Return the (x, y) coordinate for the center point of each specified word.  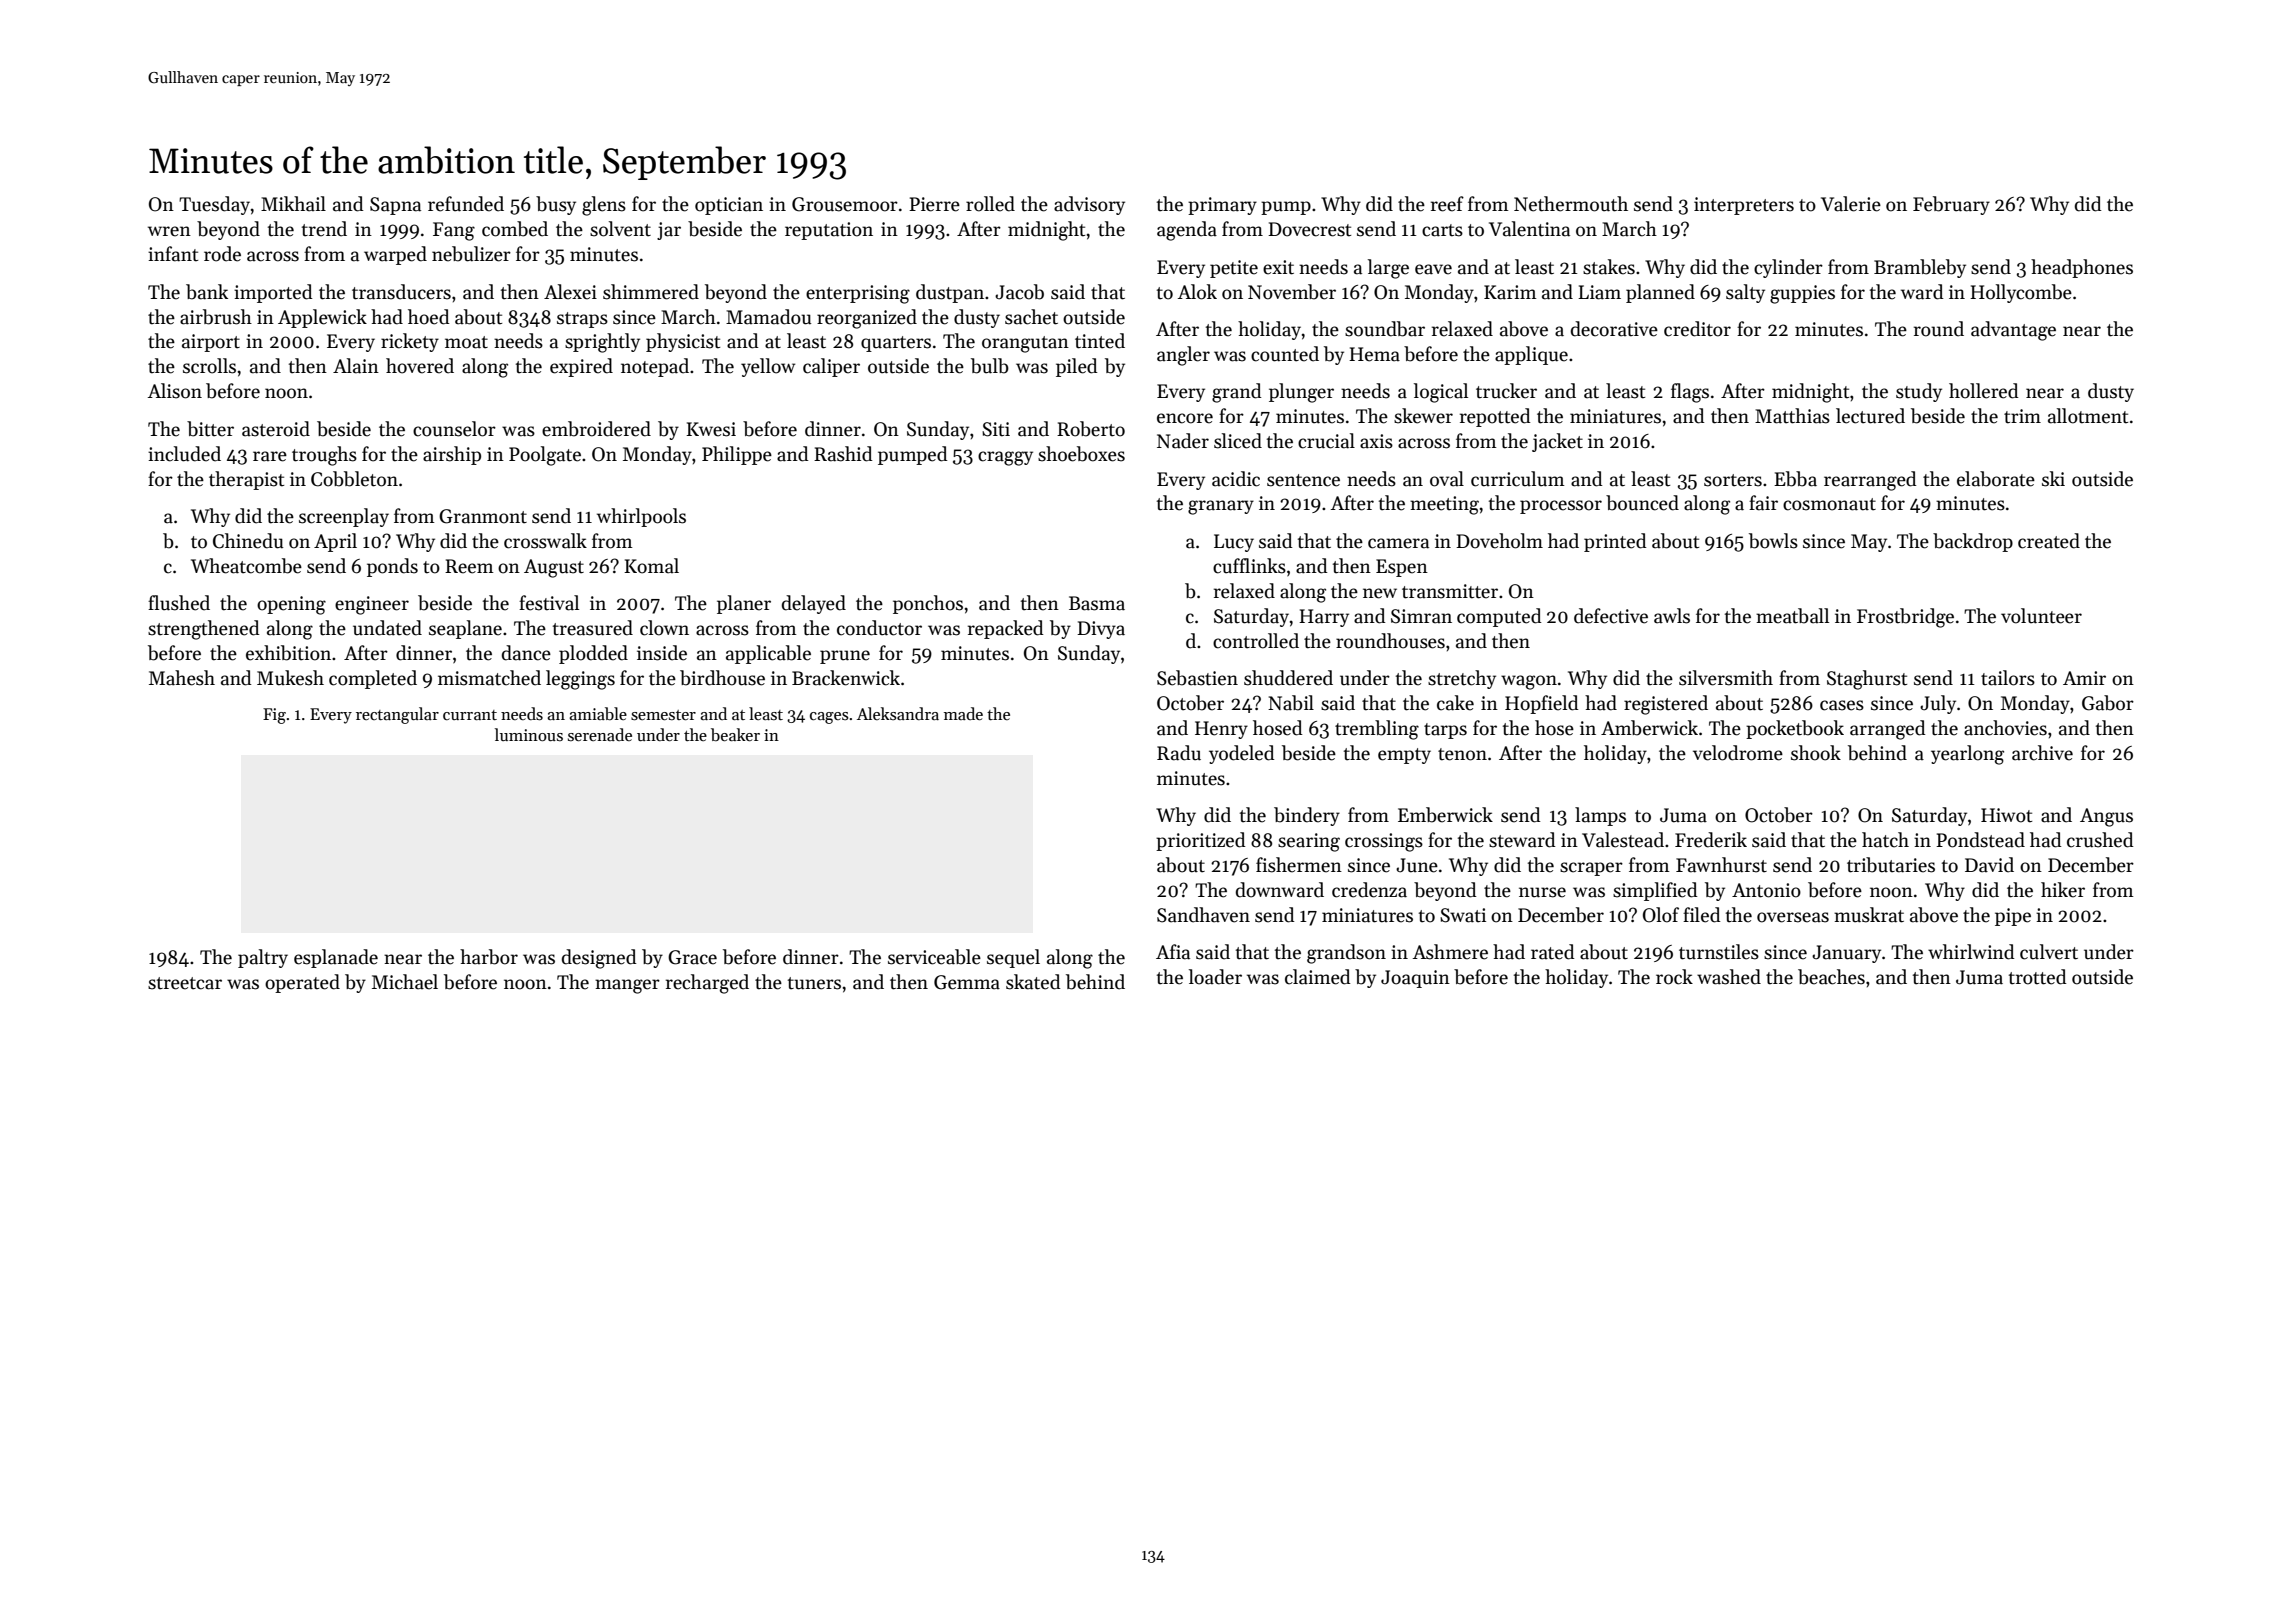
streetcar (185, 983)
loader (1215, 977)
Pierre (934, 204)
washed (1729, 977)
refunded (466, 204)
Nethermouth (1571, 204)
